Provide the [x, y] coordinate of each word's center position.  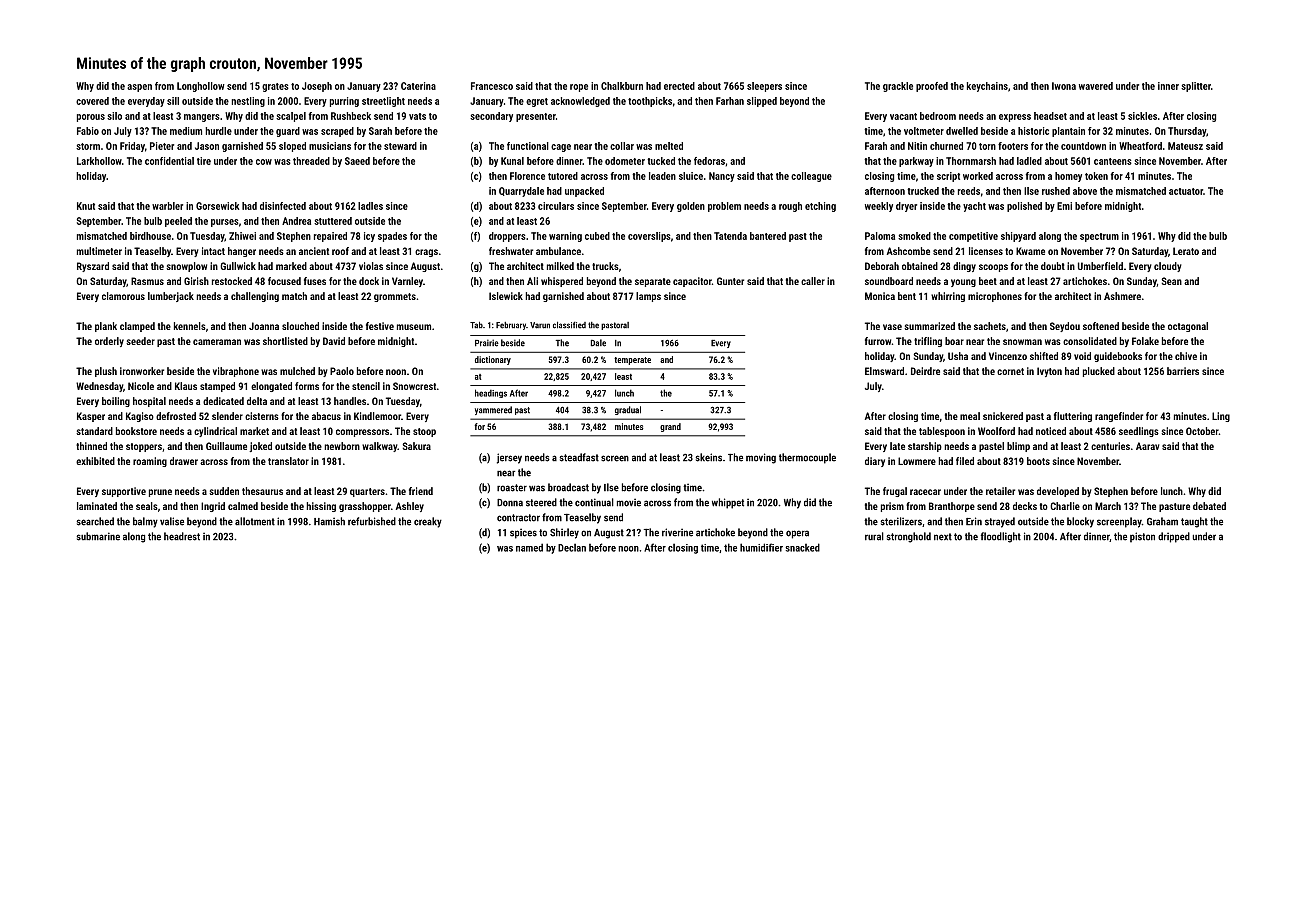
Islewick [506, 296]
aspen [139, 88]
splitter [1196, 87]
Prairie [487, 343]
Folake [1145, 341]
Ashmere [1122, 296]
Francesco [492, 86]
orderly [109, 342]
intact [213, 251]
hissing [321, 507]
